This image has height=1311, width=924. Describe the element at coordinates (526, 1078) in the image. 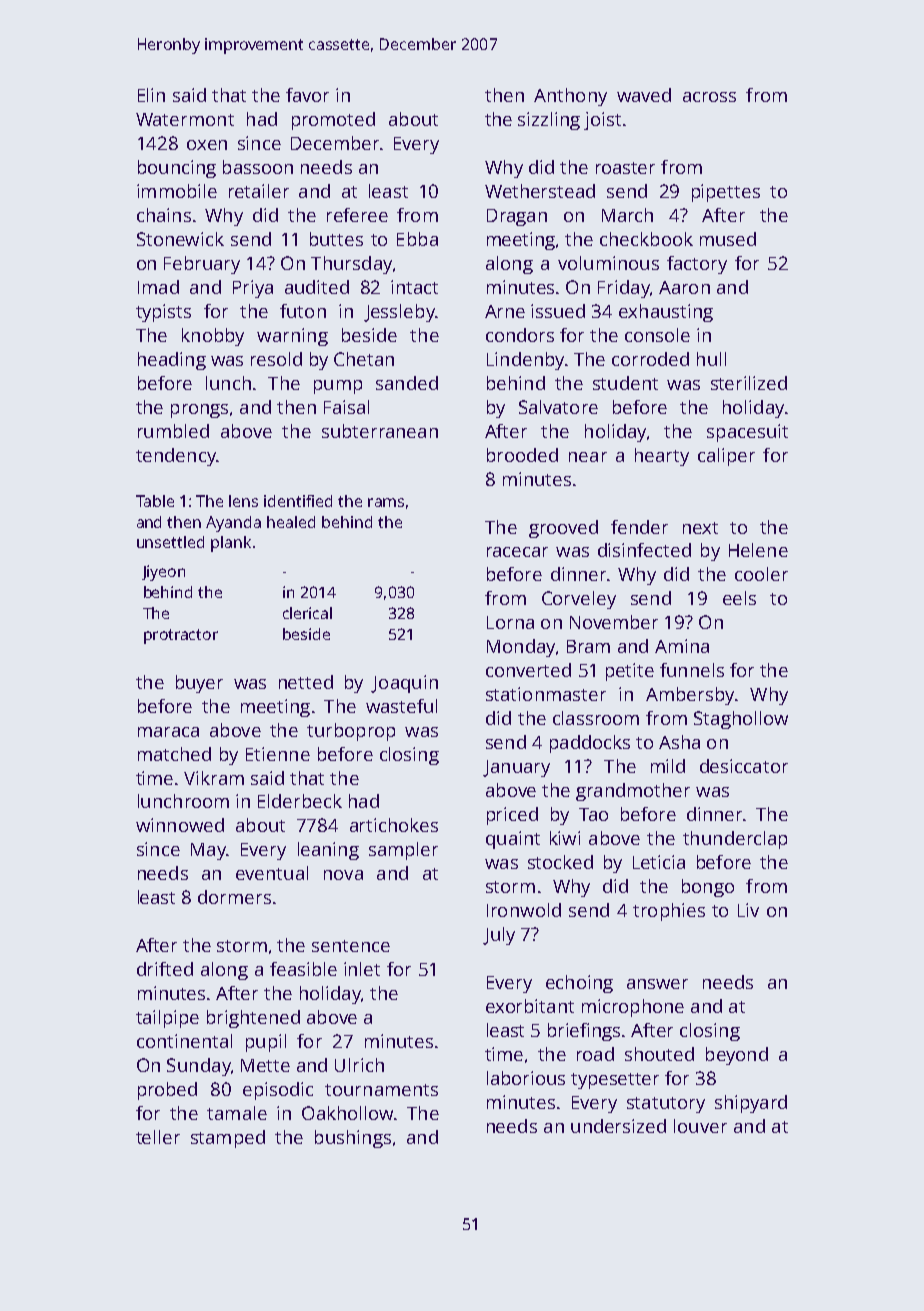

I see `laborious` at that location.
